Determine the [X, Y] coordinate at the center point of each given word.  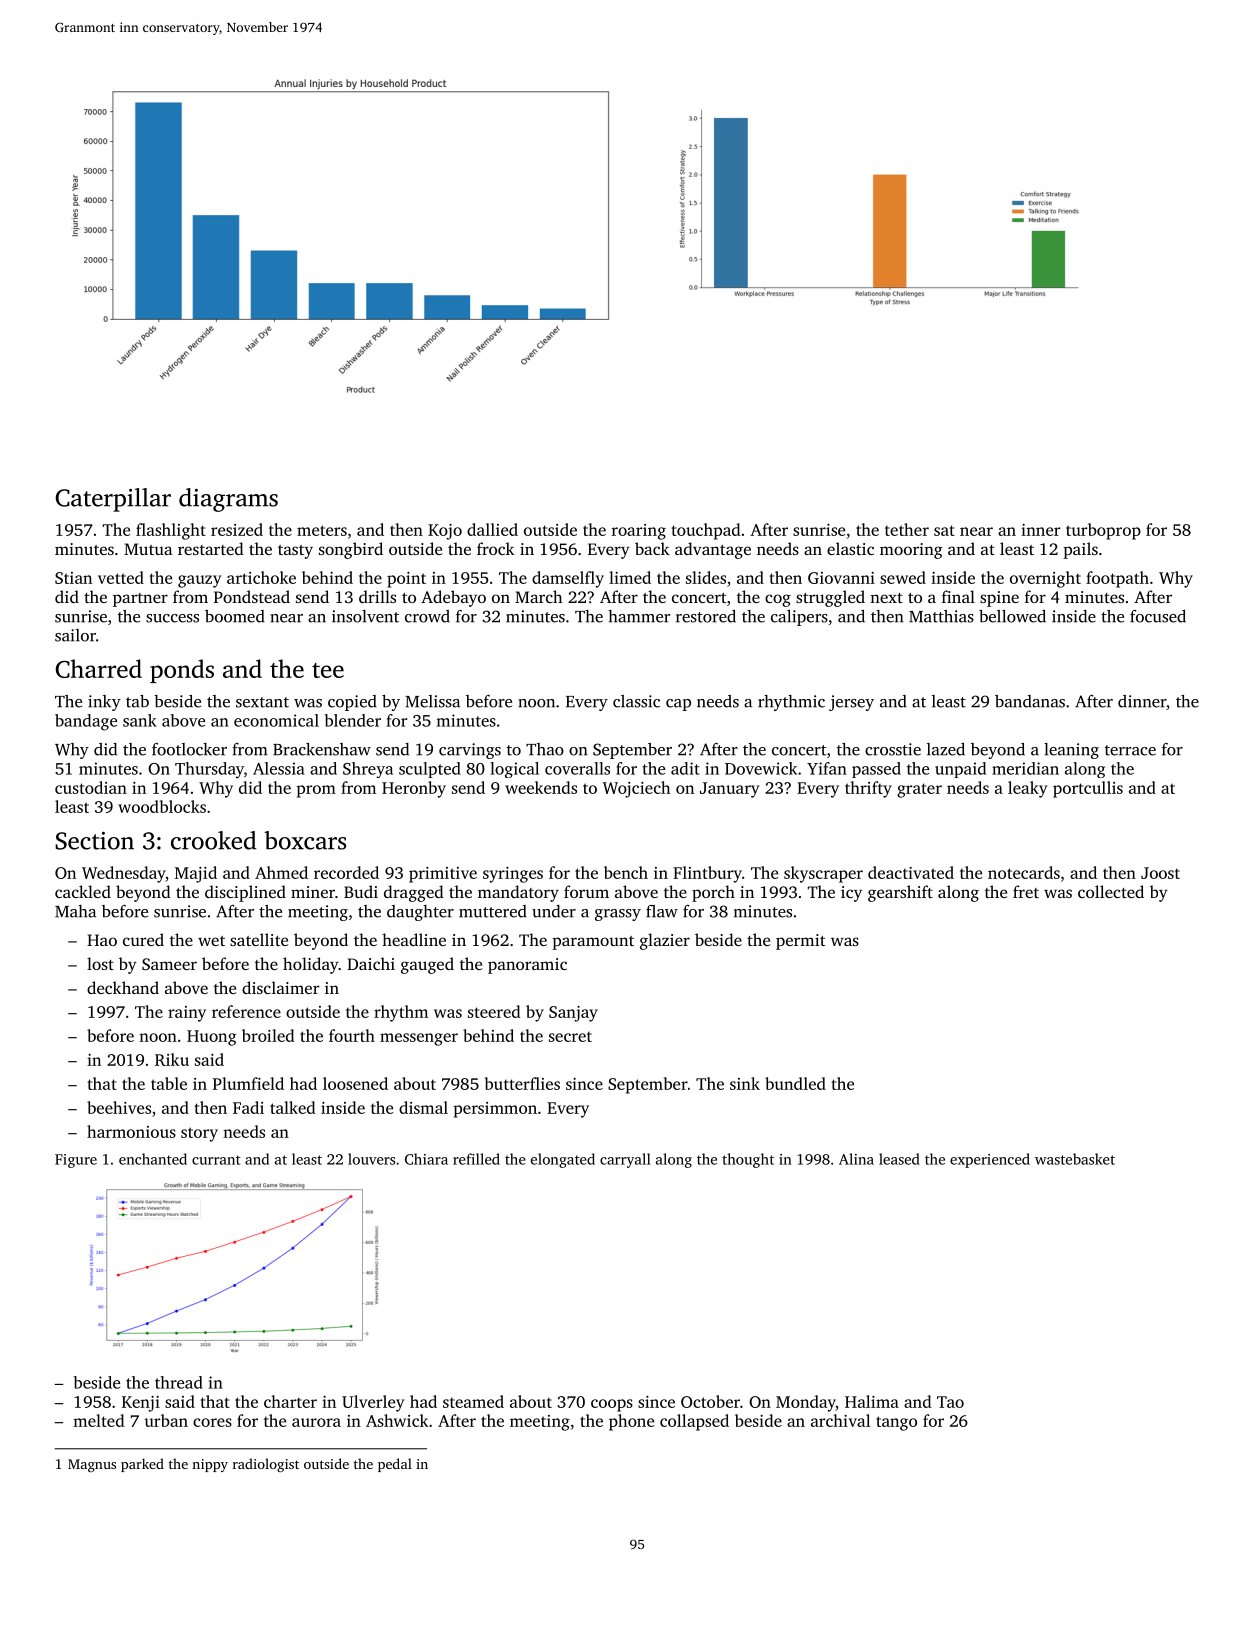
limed [630, 577]
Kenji [141, 1404]
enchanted [153, 1159]
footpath [1117, 579]
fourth [352, 1035]
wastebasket [1075, 1159]
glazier [665, 941]
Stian [73, 578]
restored [706, 616]
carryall [625, 1160]
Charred [98, 668]
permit [801, 942]
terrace [1130, 750]
